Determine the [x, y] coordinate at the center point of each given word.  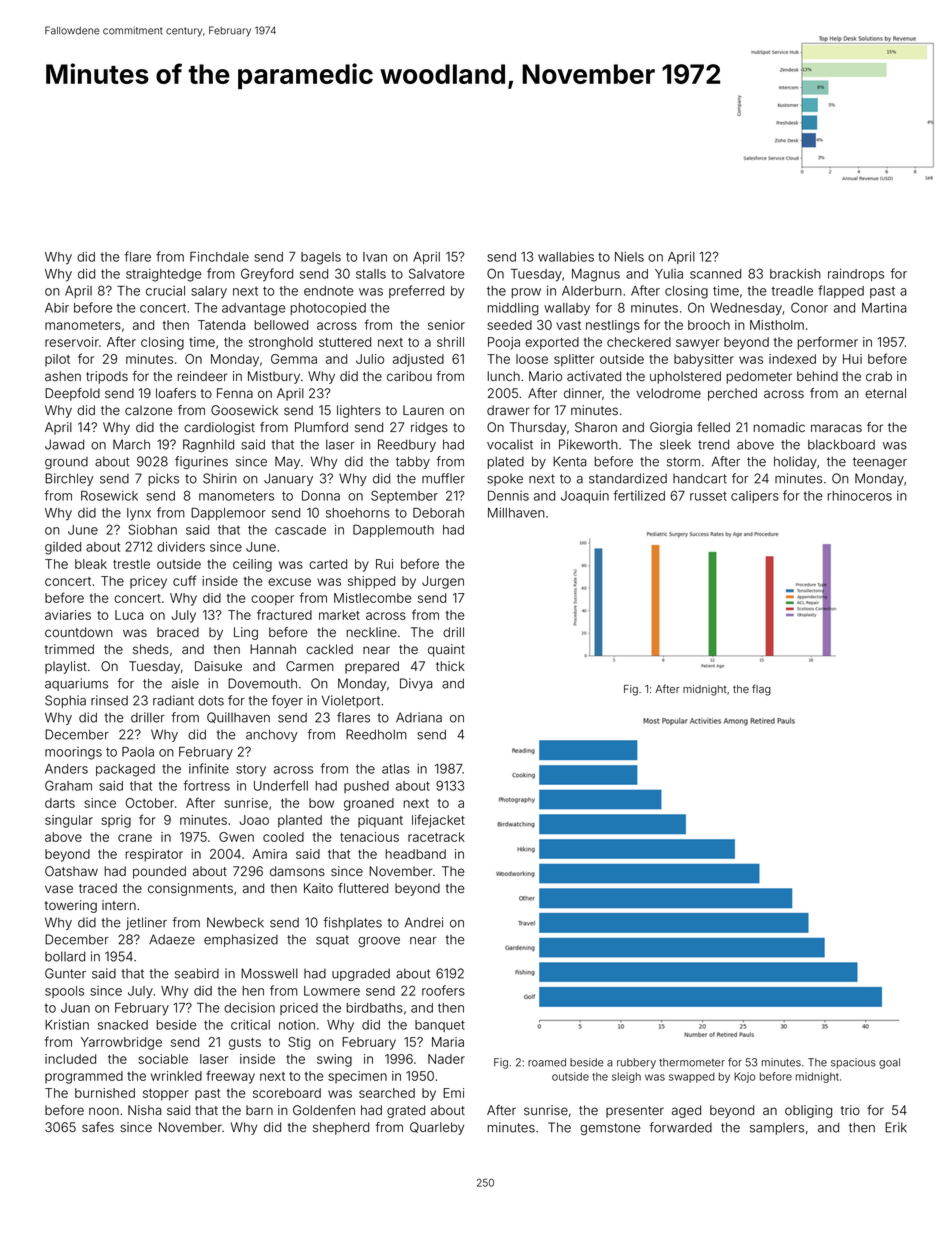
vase [59, 889]
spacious [853, 1063]
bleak [91, 564]
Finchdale [219, 256]
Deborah [438, 513]
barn [259, 1110]
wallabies [566, 256]
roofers [443, 990]
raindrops [856, 274]
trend [713, 444]
